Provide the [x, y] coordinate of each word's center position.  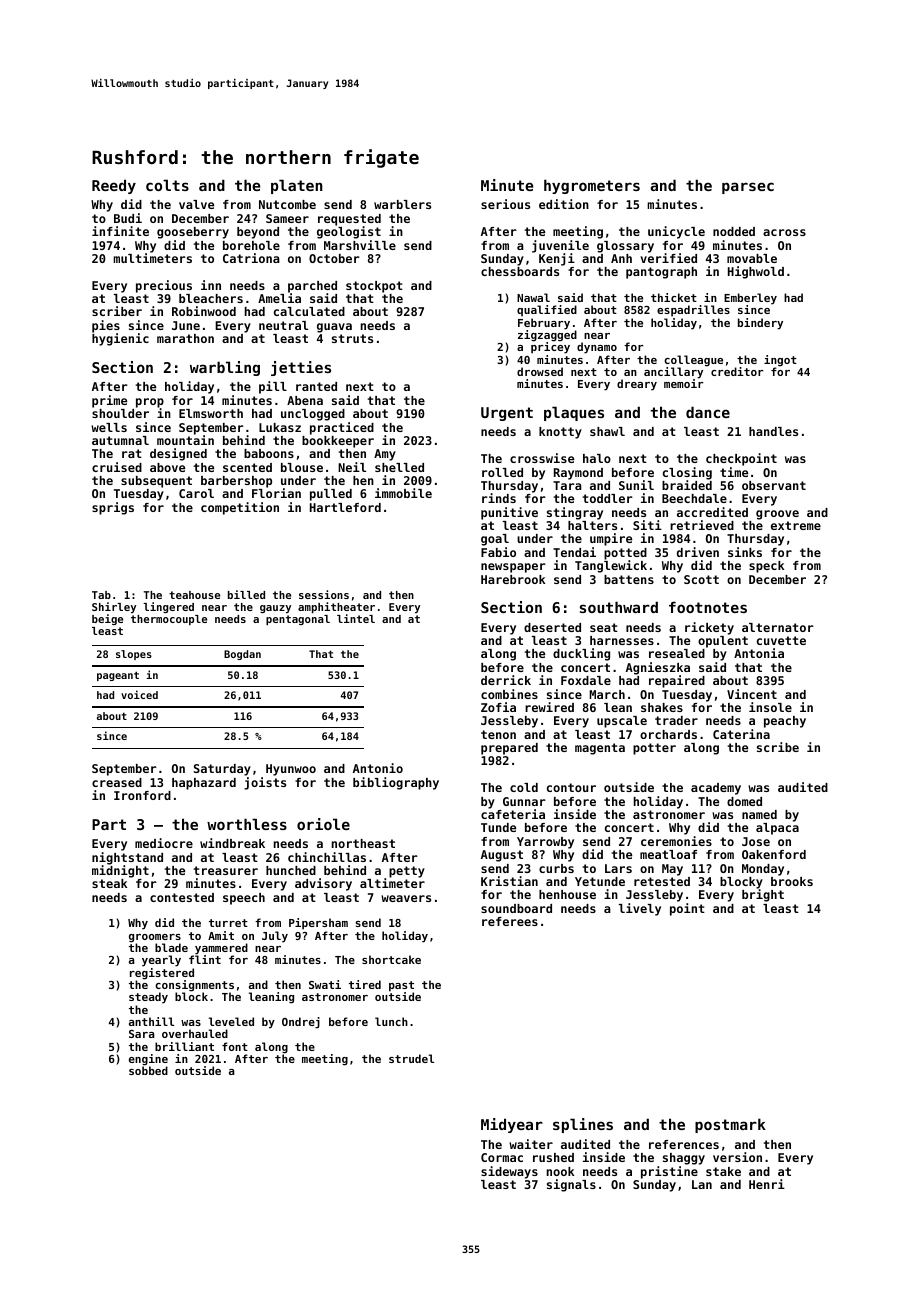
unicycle [676, 232]
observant [774, 485]
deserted [552, 627]
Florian [276, 493]
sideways [509, 1172]
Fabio [498, 552]
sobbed [148, 1070]
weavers [406, 898]
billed [246, 594]
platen [297, 186]
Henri [767, 1184]
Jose [756, 841]
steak [109, 883]
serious [505, 204]
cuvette [781, 640]
